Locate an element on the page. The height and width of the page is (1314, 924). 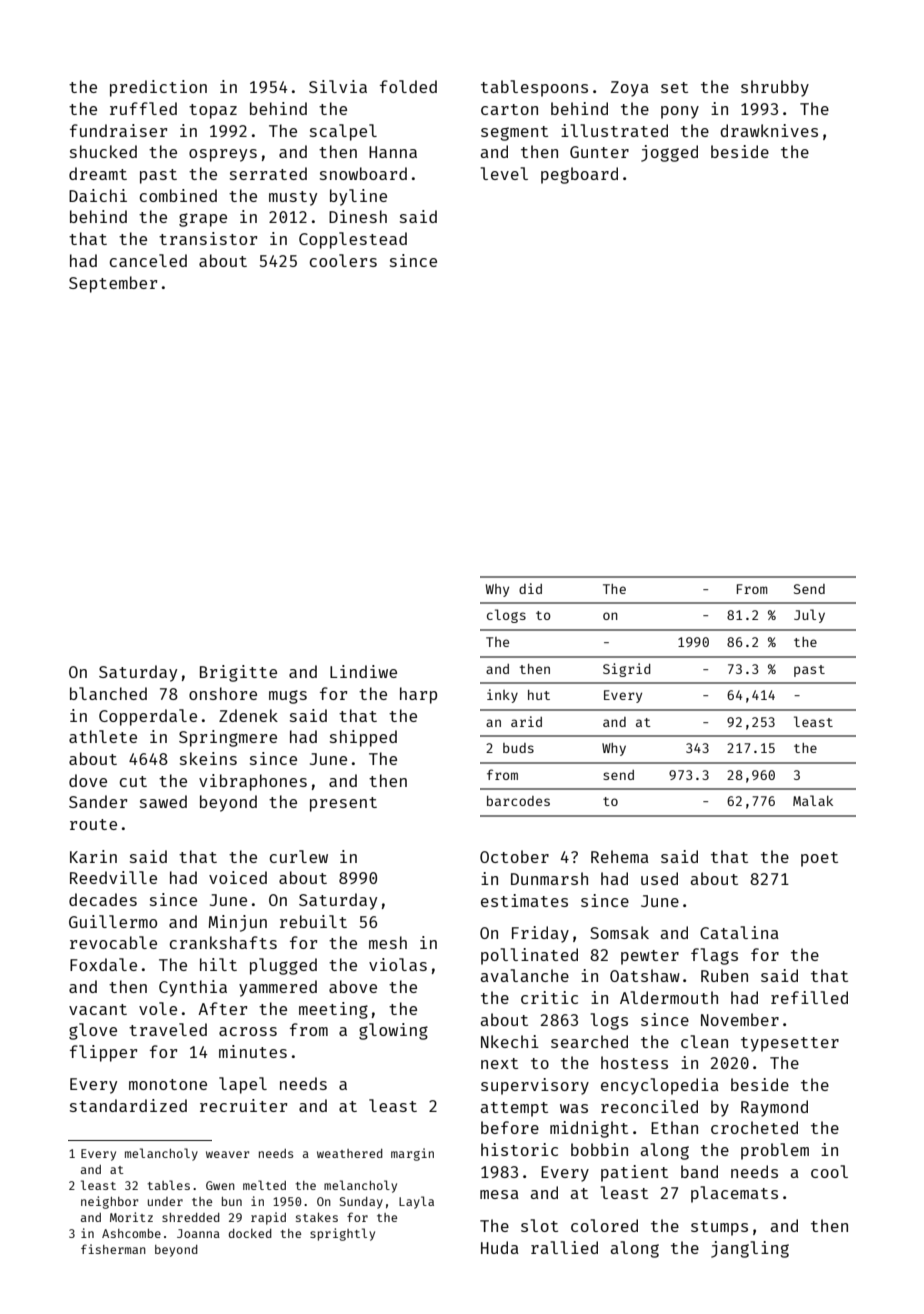
pegboard is located at coordinates (579, 175).
